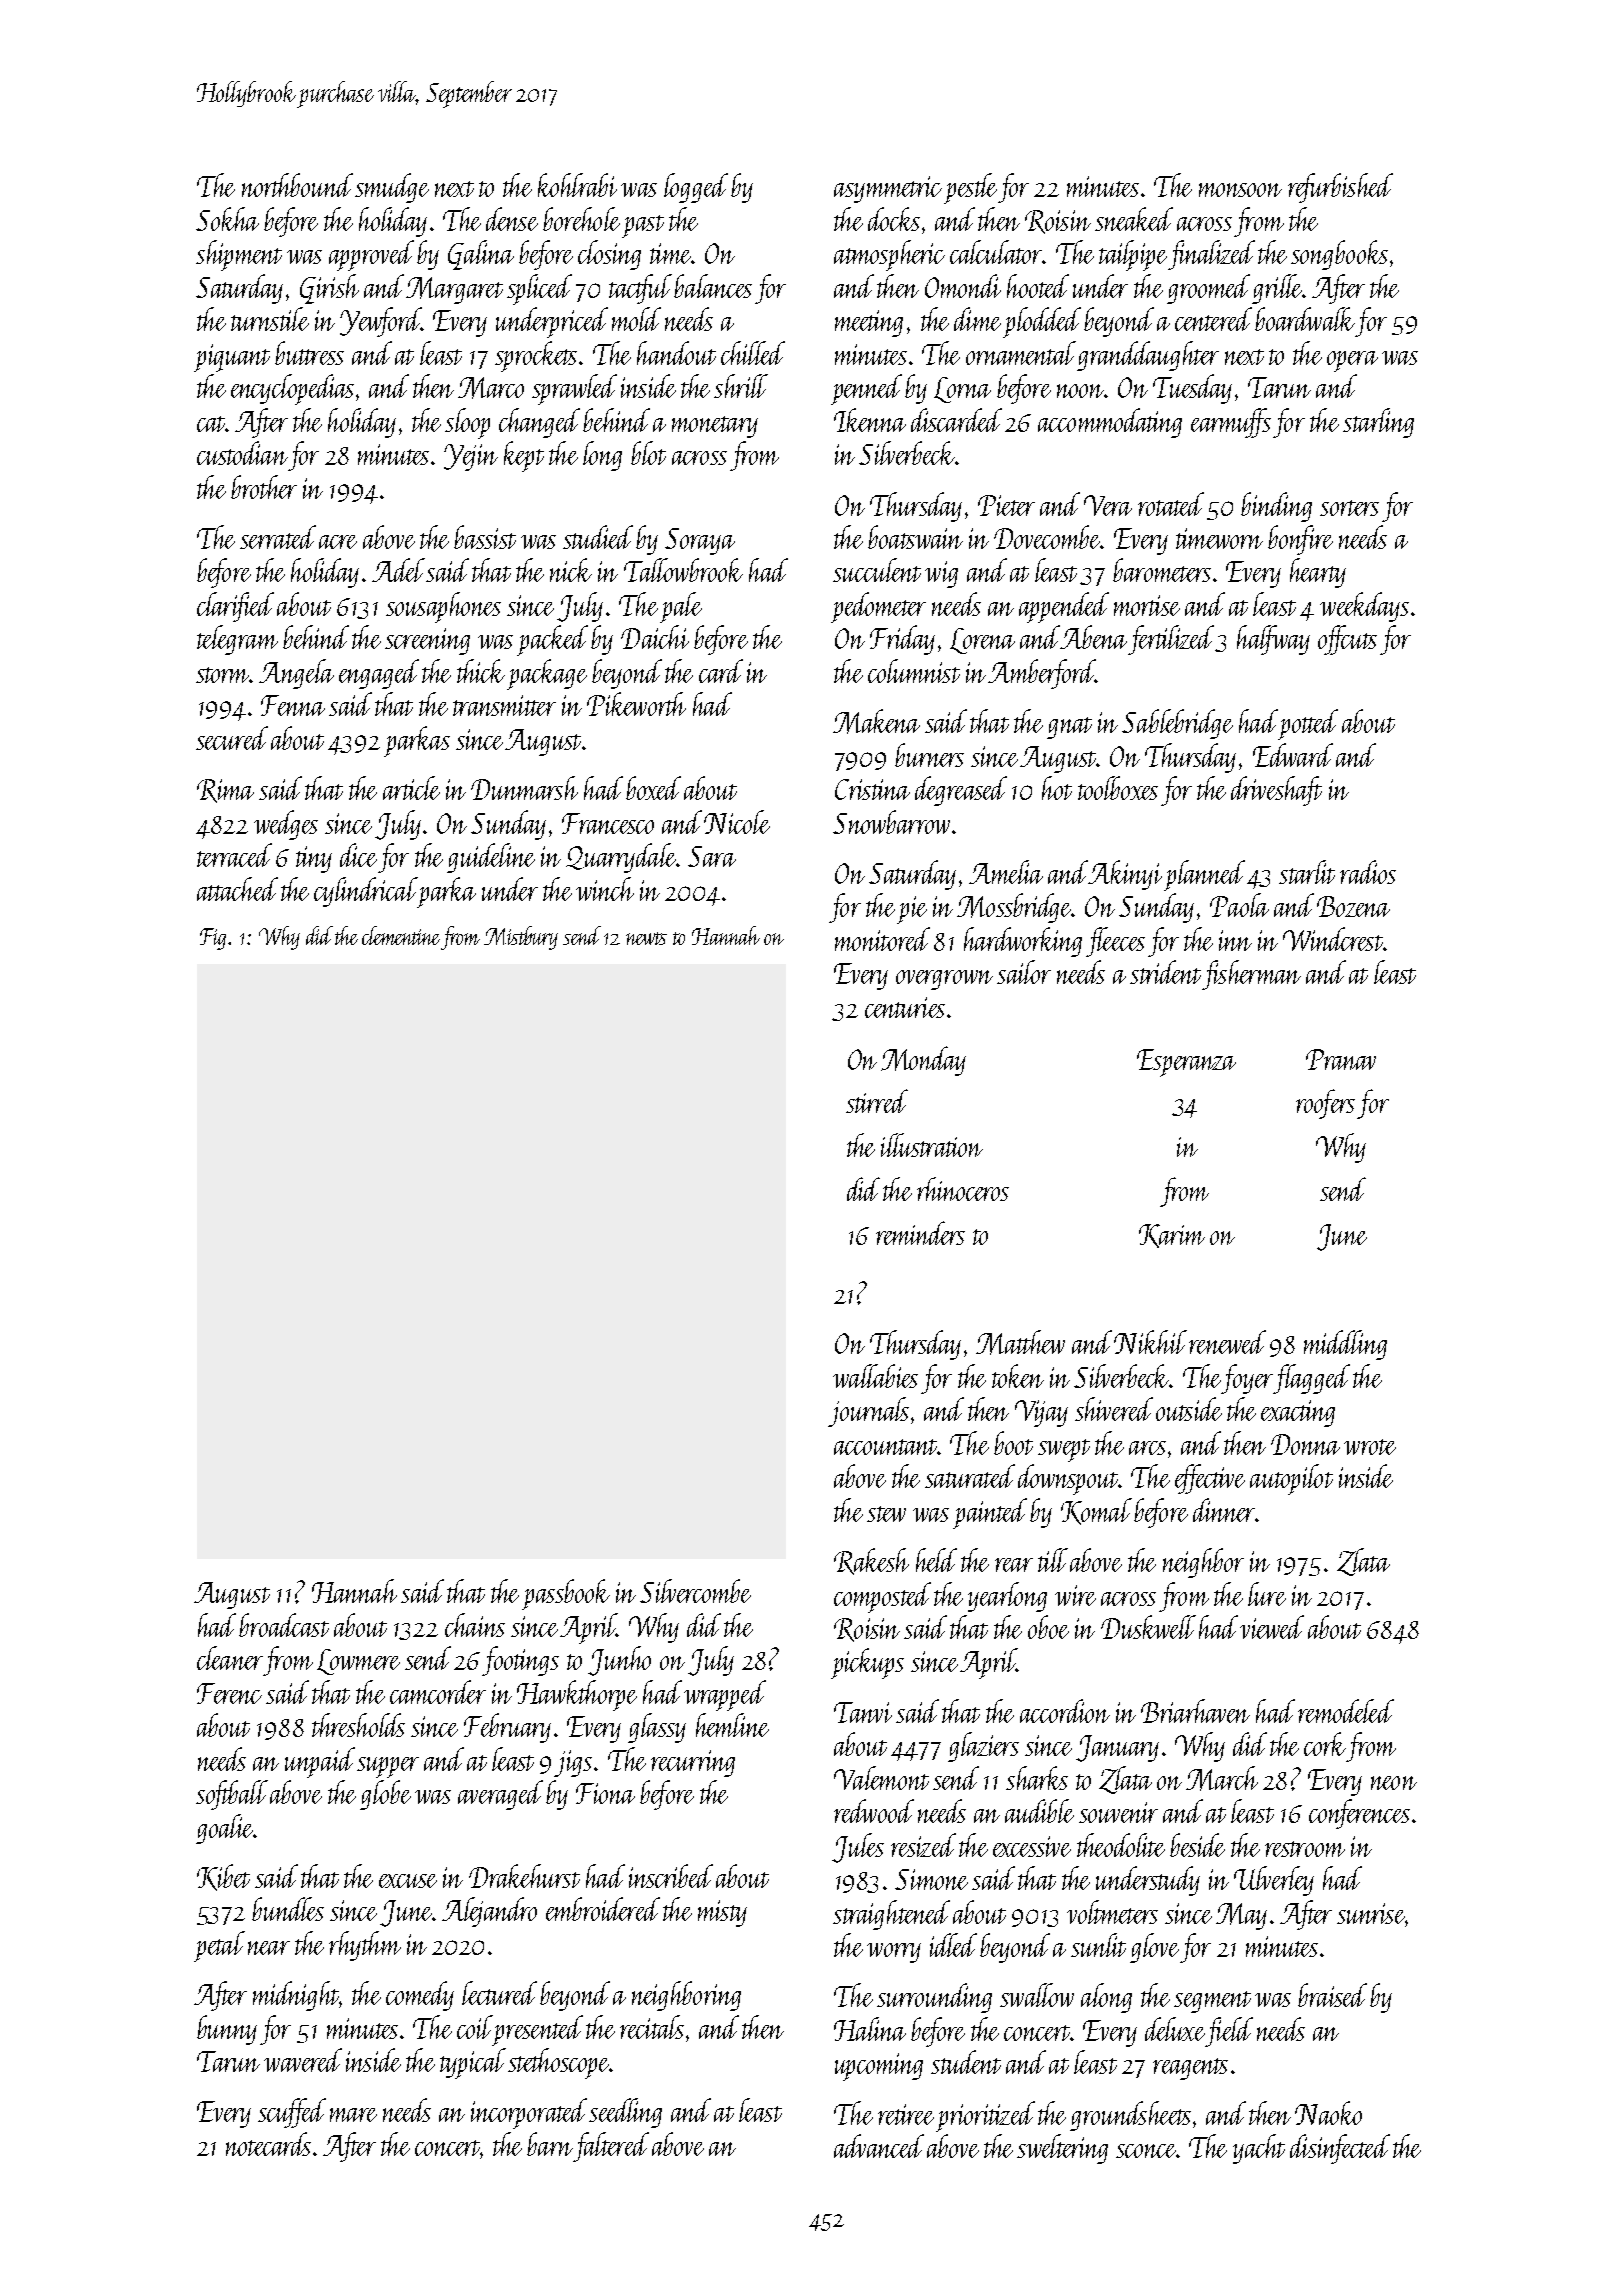 The height and width of the screenshot is (2292, 1620). What do you see at coordinates (646, 938) in the screenshot?
I see `newts` at bounding box center [646, 938].
